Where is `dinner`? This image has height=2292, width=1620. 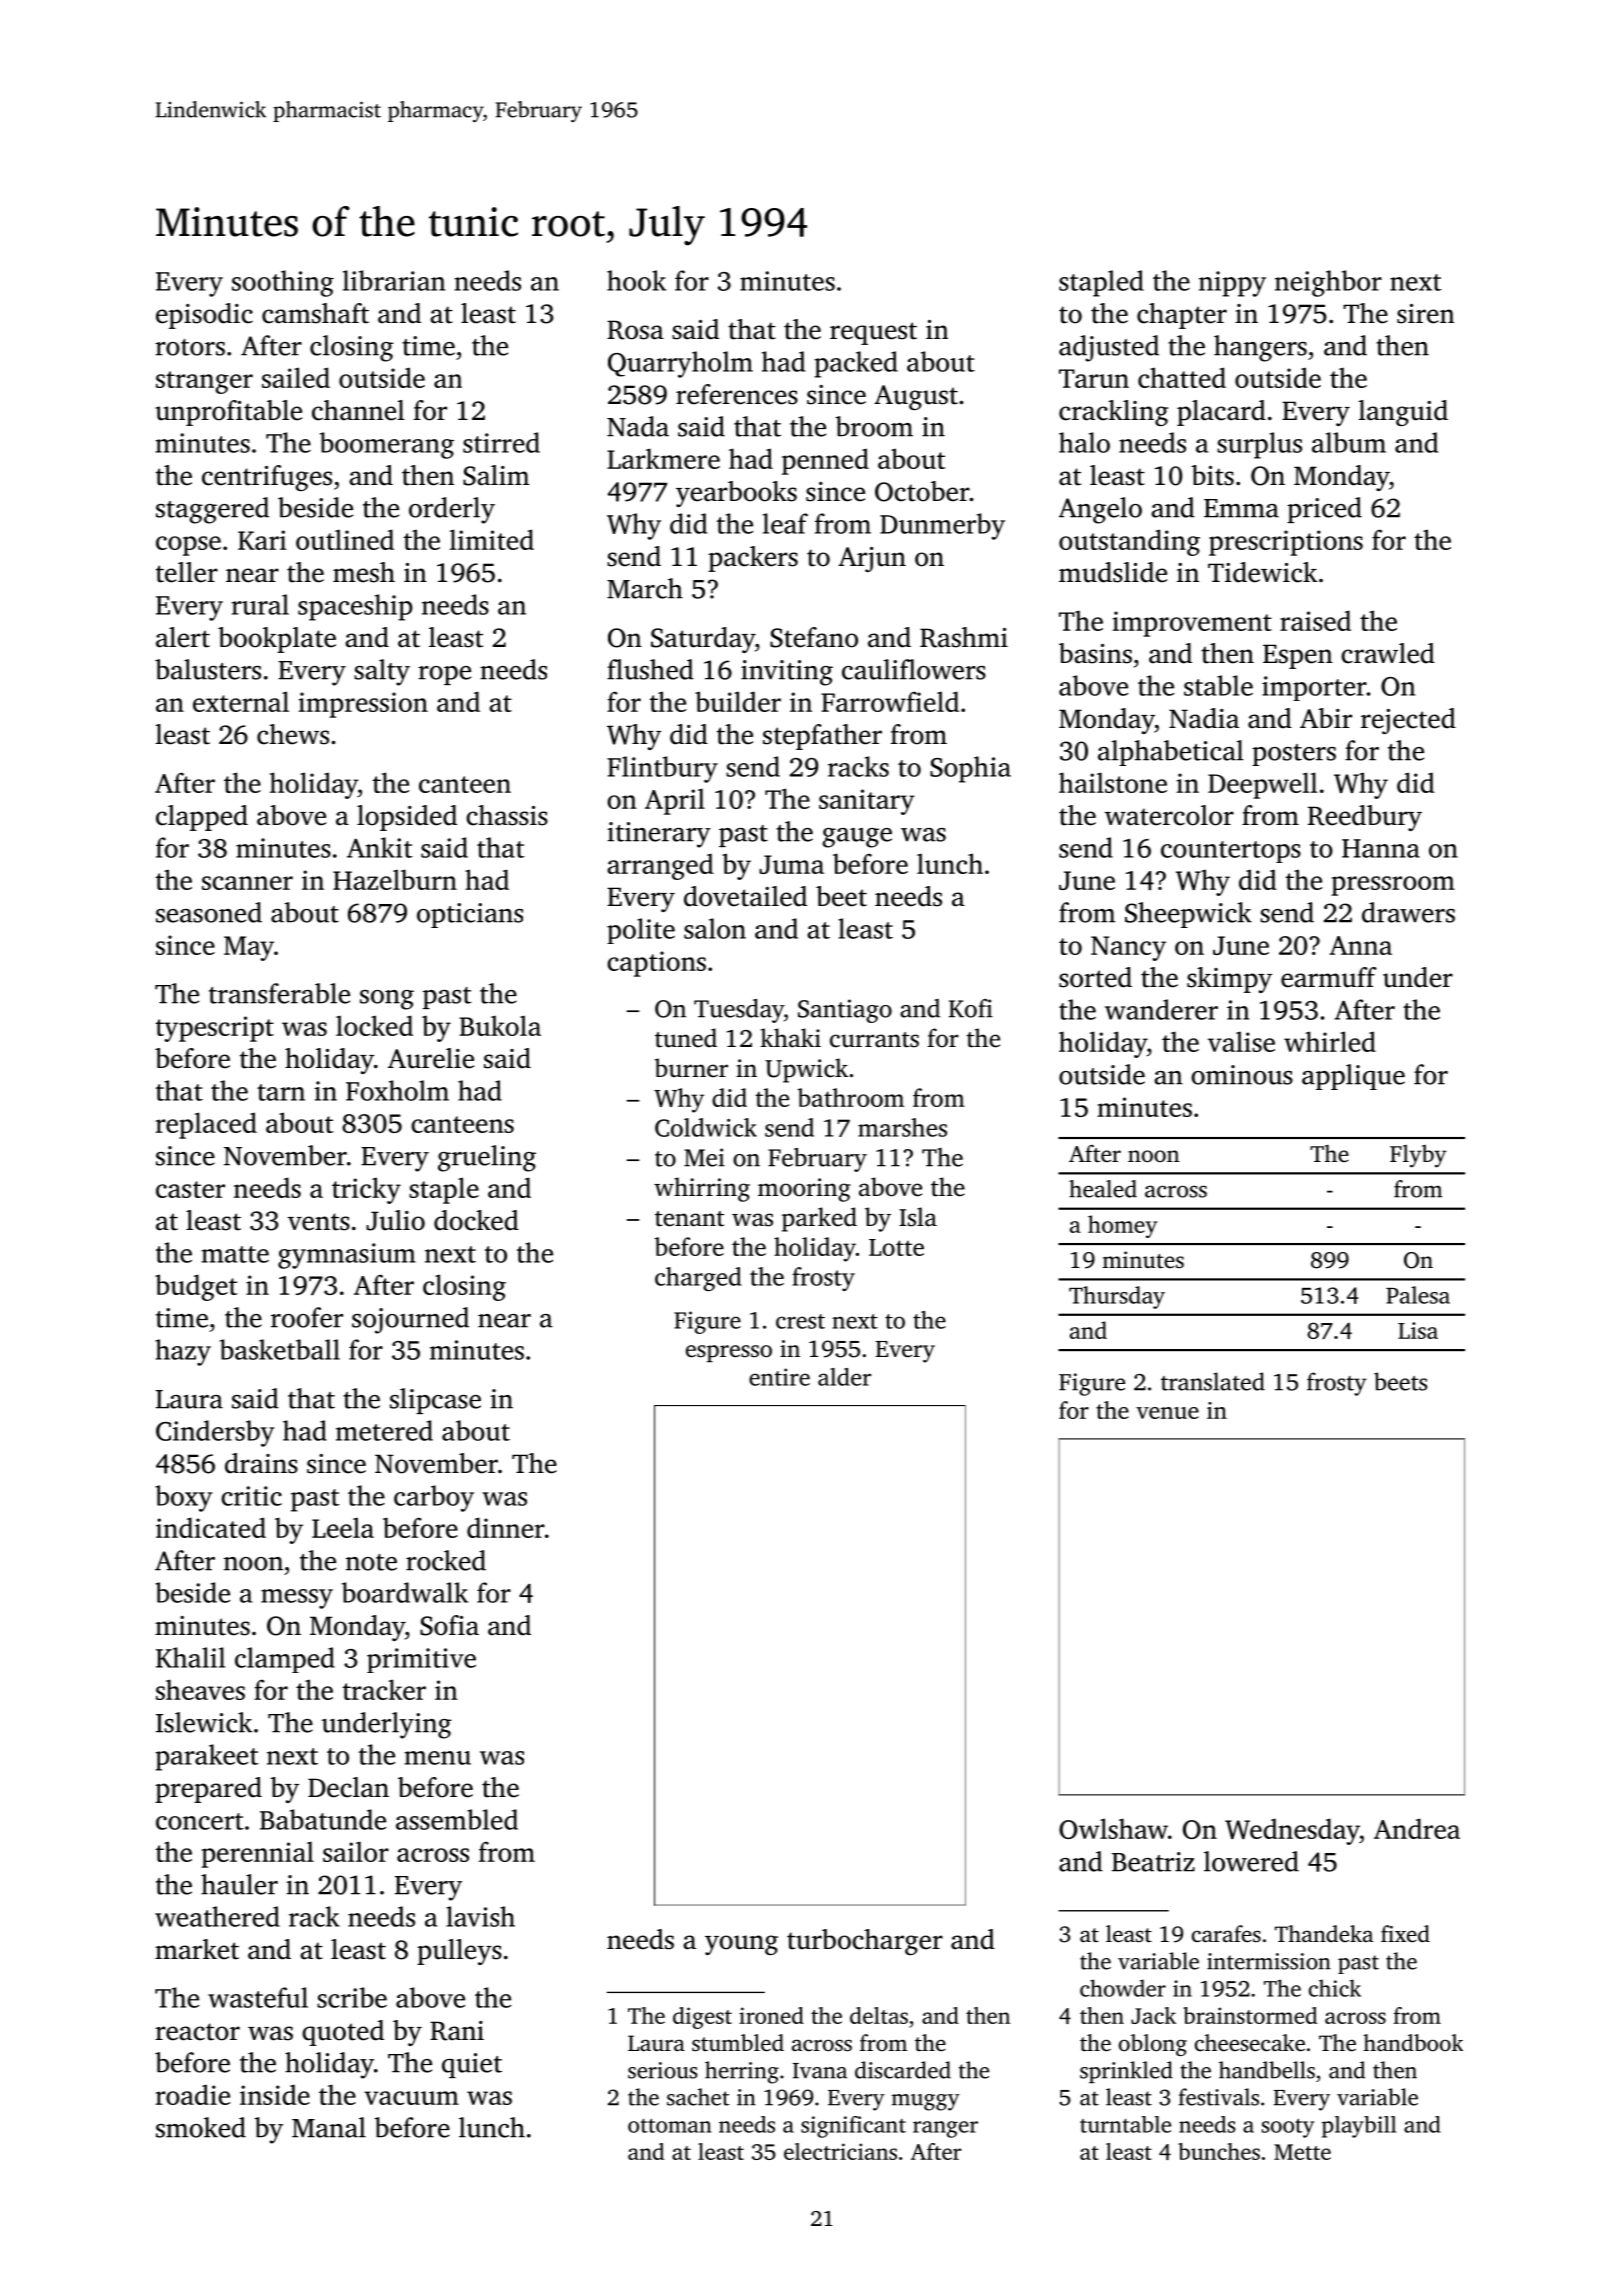
dinner is located at coordinates (506, 1527).
